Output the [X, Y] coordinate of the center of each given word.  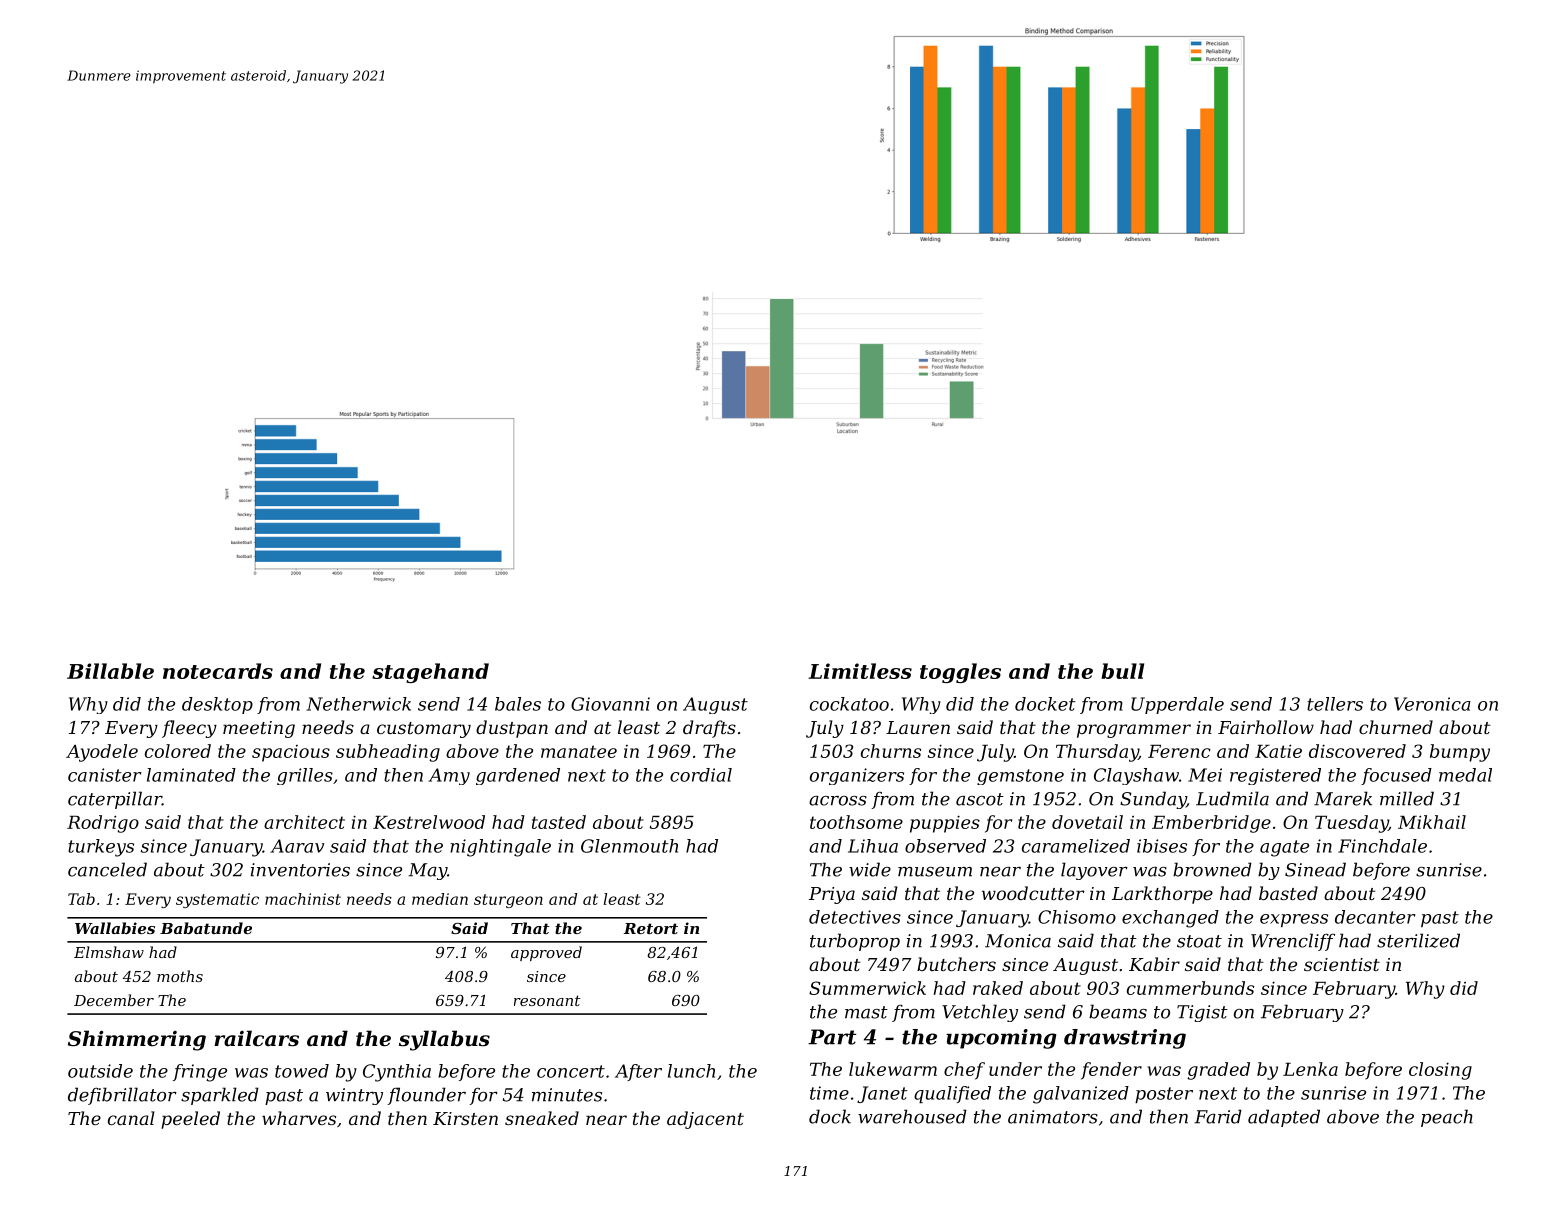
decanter [1375, 917]
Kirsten [465, 1118]
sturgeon [508, 901]
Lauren [918, 727]
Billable [110, 671]
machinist [303, 899]
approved [546, 953]
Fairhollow [1266, 727]
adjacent [705, 1120]
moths [180, 976]
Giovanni [610, 704]
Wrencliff [1293, 942]
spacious [291, 753]
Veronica [1432, 704]
